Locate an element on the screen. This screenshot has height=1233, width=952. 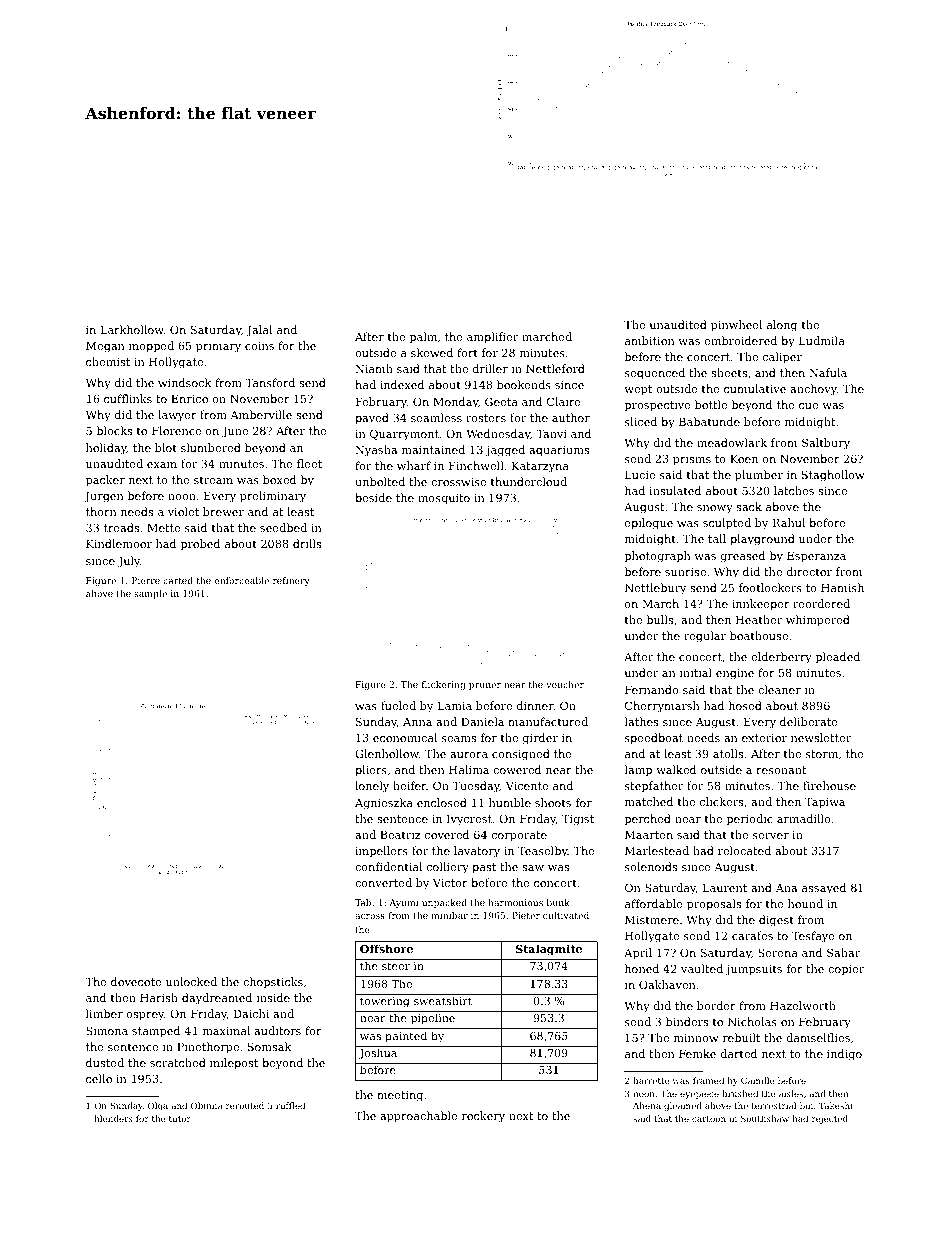
amplifier is located at coordinates (492, 338).
